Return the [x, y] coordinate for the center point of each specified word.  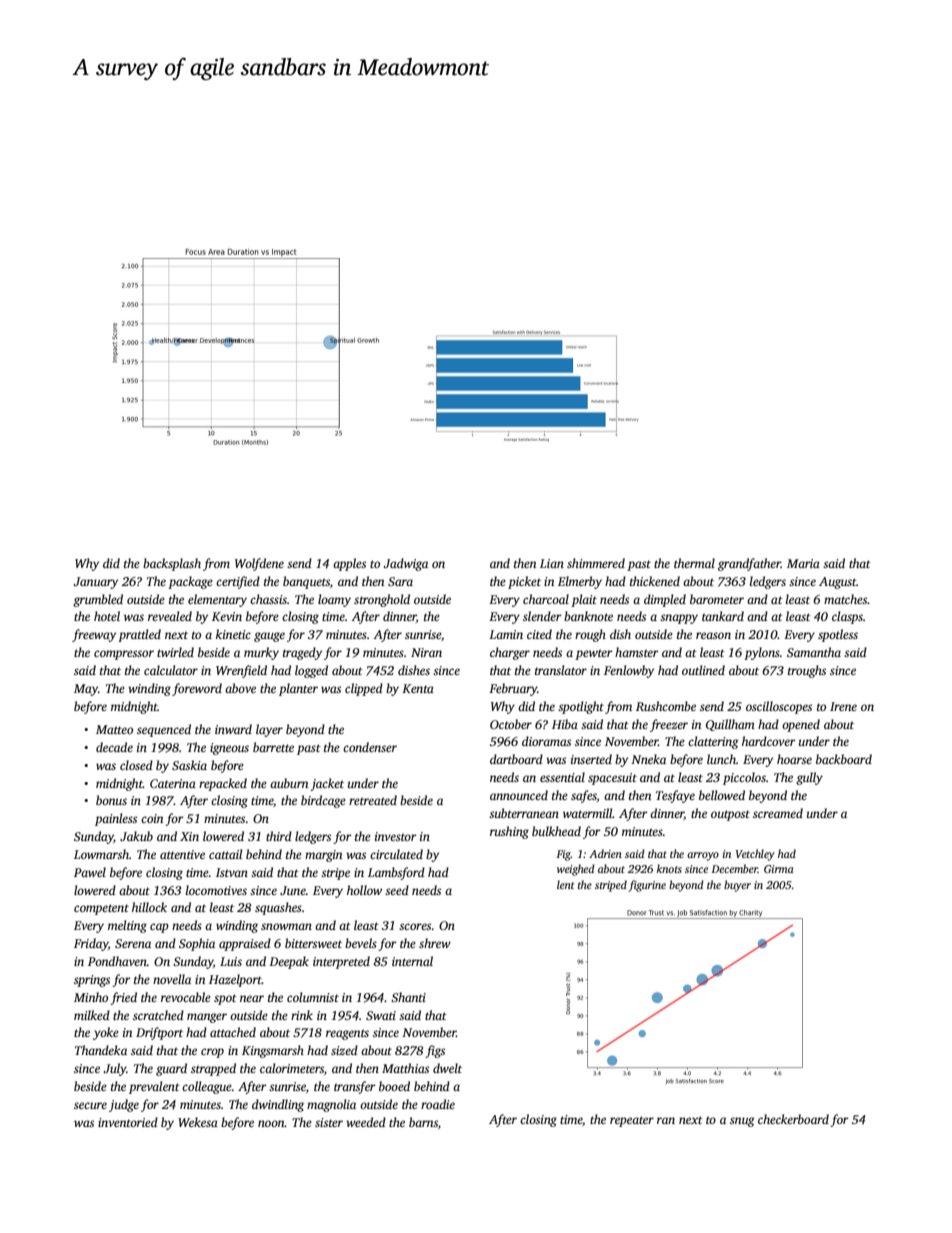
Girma [779, 869]
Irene [843, 706]
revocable [186, 997]
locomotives [216, 890]
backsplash [172, 564]
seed [397, 890]
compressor [124, 655]
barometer [717, 599]
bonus [111, 800]
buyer [737, 886]
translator [561, 670]
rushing [509, 832]
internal [412, 961]
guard [171, 1069]
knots [669, 868]
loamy [334, 600]
